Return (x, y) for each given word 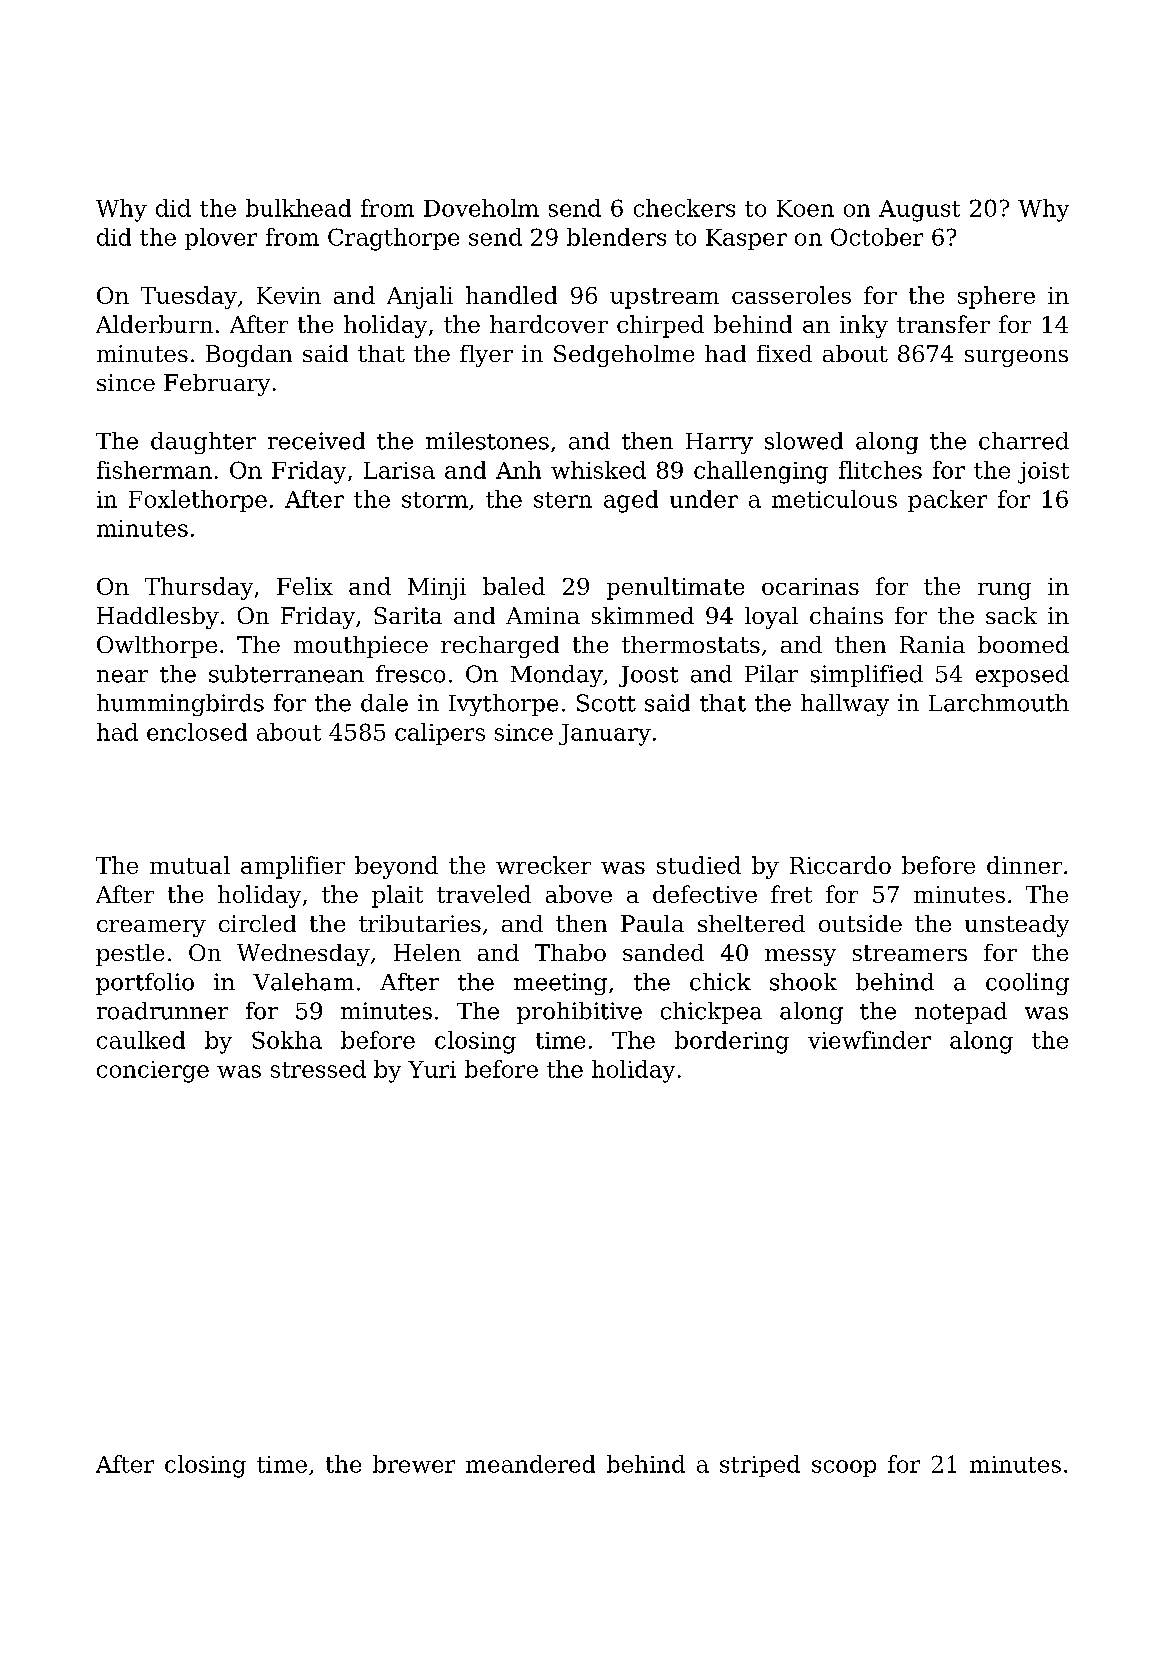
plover (221, 239)
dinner (1024, 865)
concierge (153, 1072)
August (919, 211)
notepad (961, 1013)
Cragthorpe (393, 239)
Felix (305, 586)
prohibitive (579, 1013)
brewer (414, 1464)
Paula (652, 923)
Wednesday (303, 955)
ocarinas (810, 586)
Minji (437, 589)
